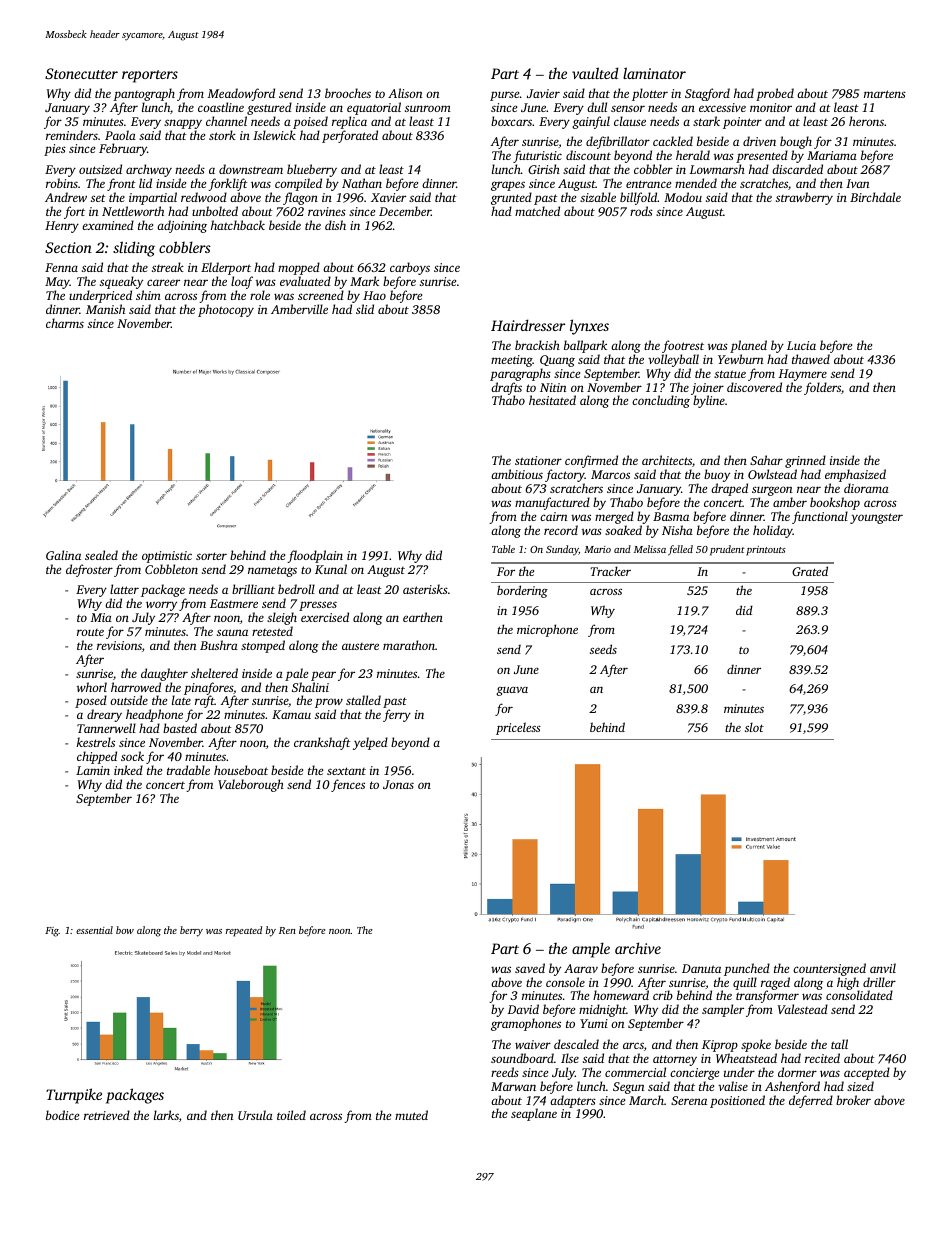  What do you see at coordinates (94, 930) in the screenshot?
I see `essential` at bounding box center [94, 930].
